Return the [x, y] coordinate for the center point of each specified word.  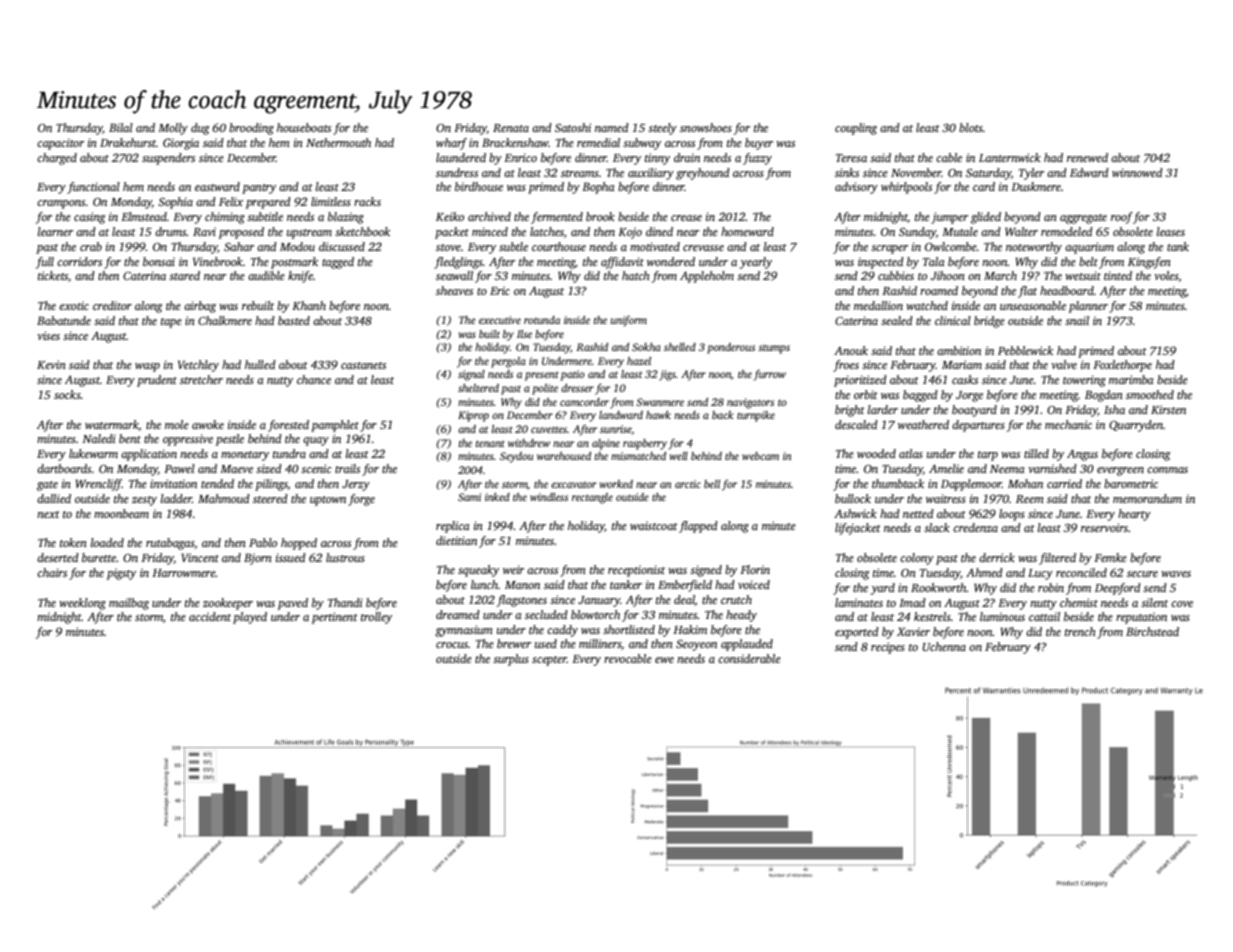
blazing [346, 218]
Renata [511, 128]
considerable [749, 658]
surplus [511, 660]
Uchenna [944, 646]
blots [971, 127]
